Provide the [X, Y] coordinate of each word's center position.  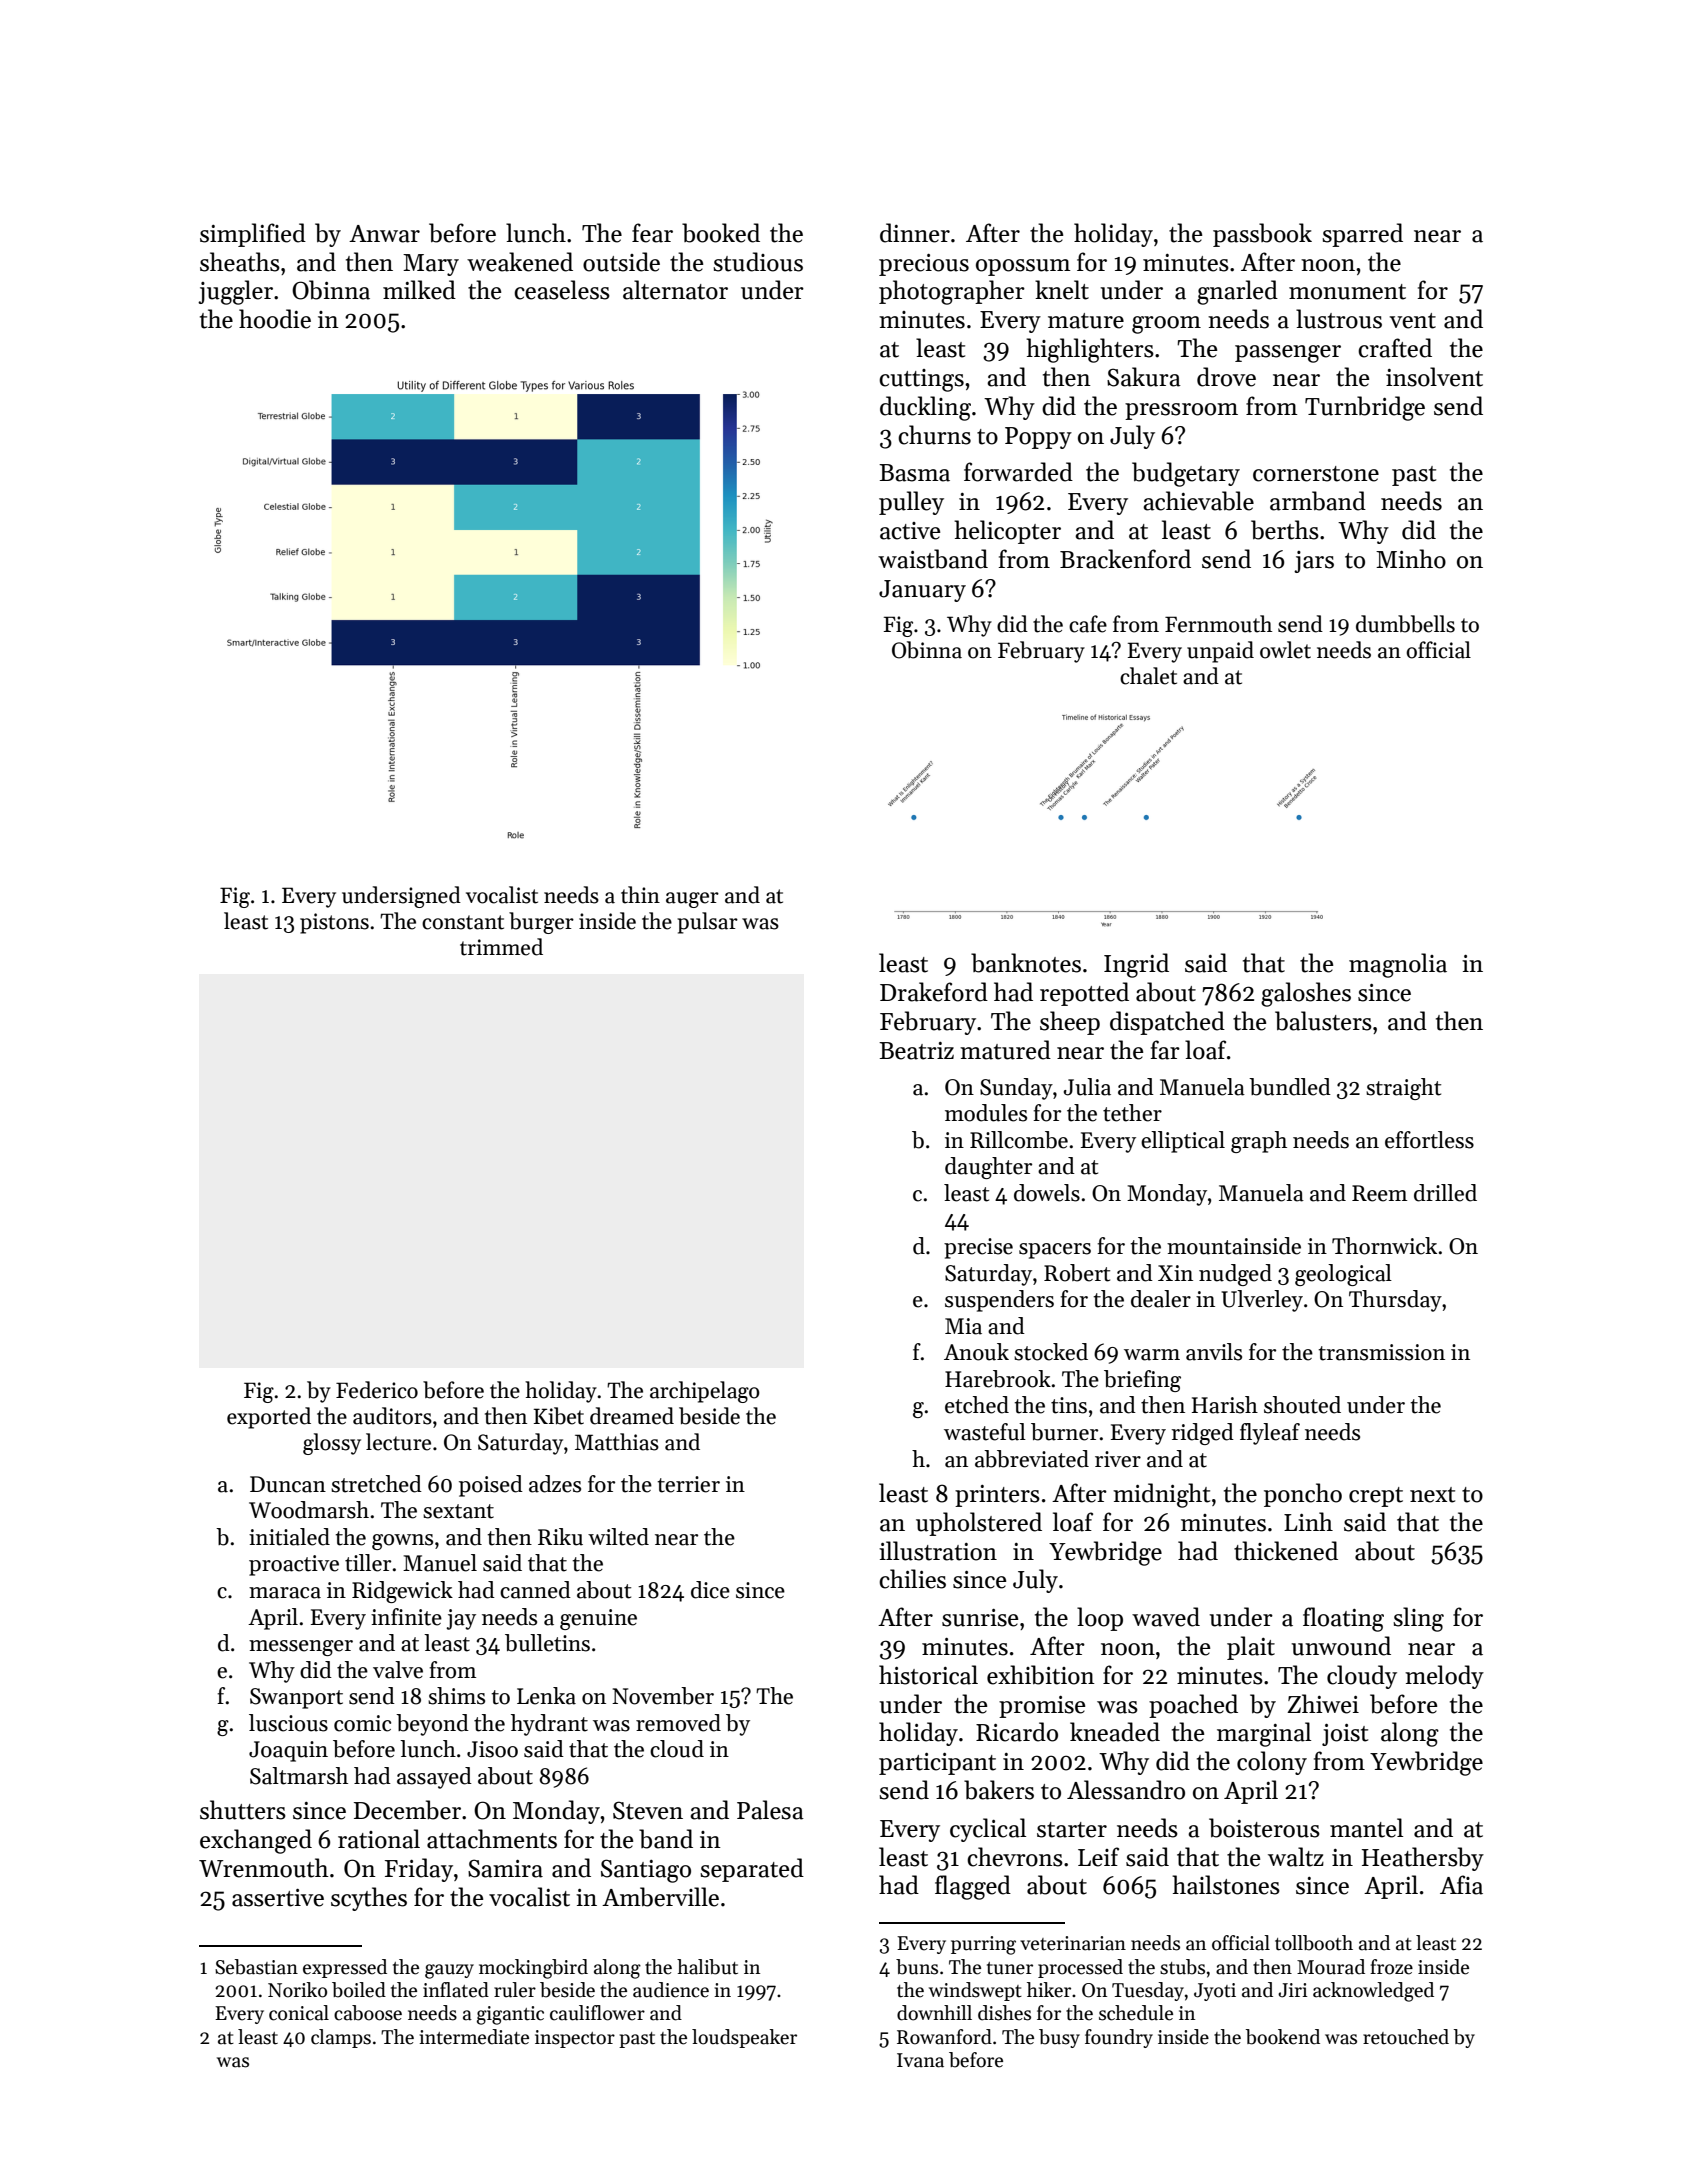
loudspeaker [744, 2038]
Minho [1411, 559]
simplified [253, 235]
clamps [341, 2038]
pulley [911, 503]
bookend [1283, 2037]
